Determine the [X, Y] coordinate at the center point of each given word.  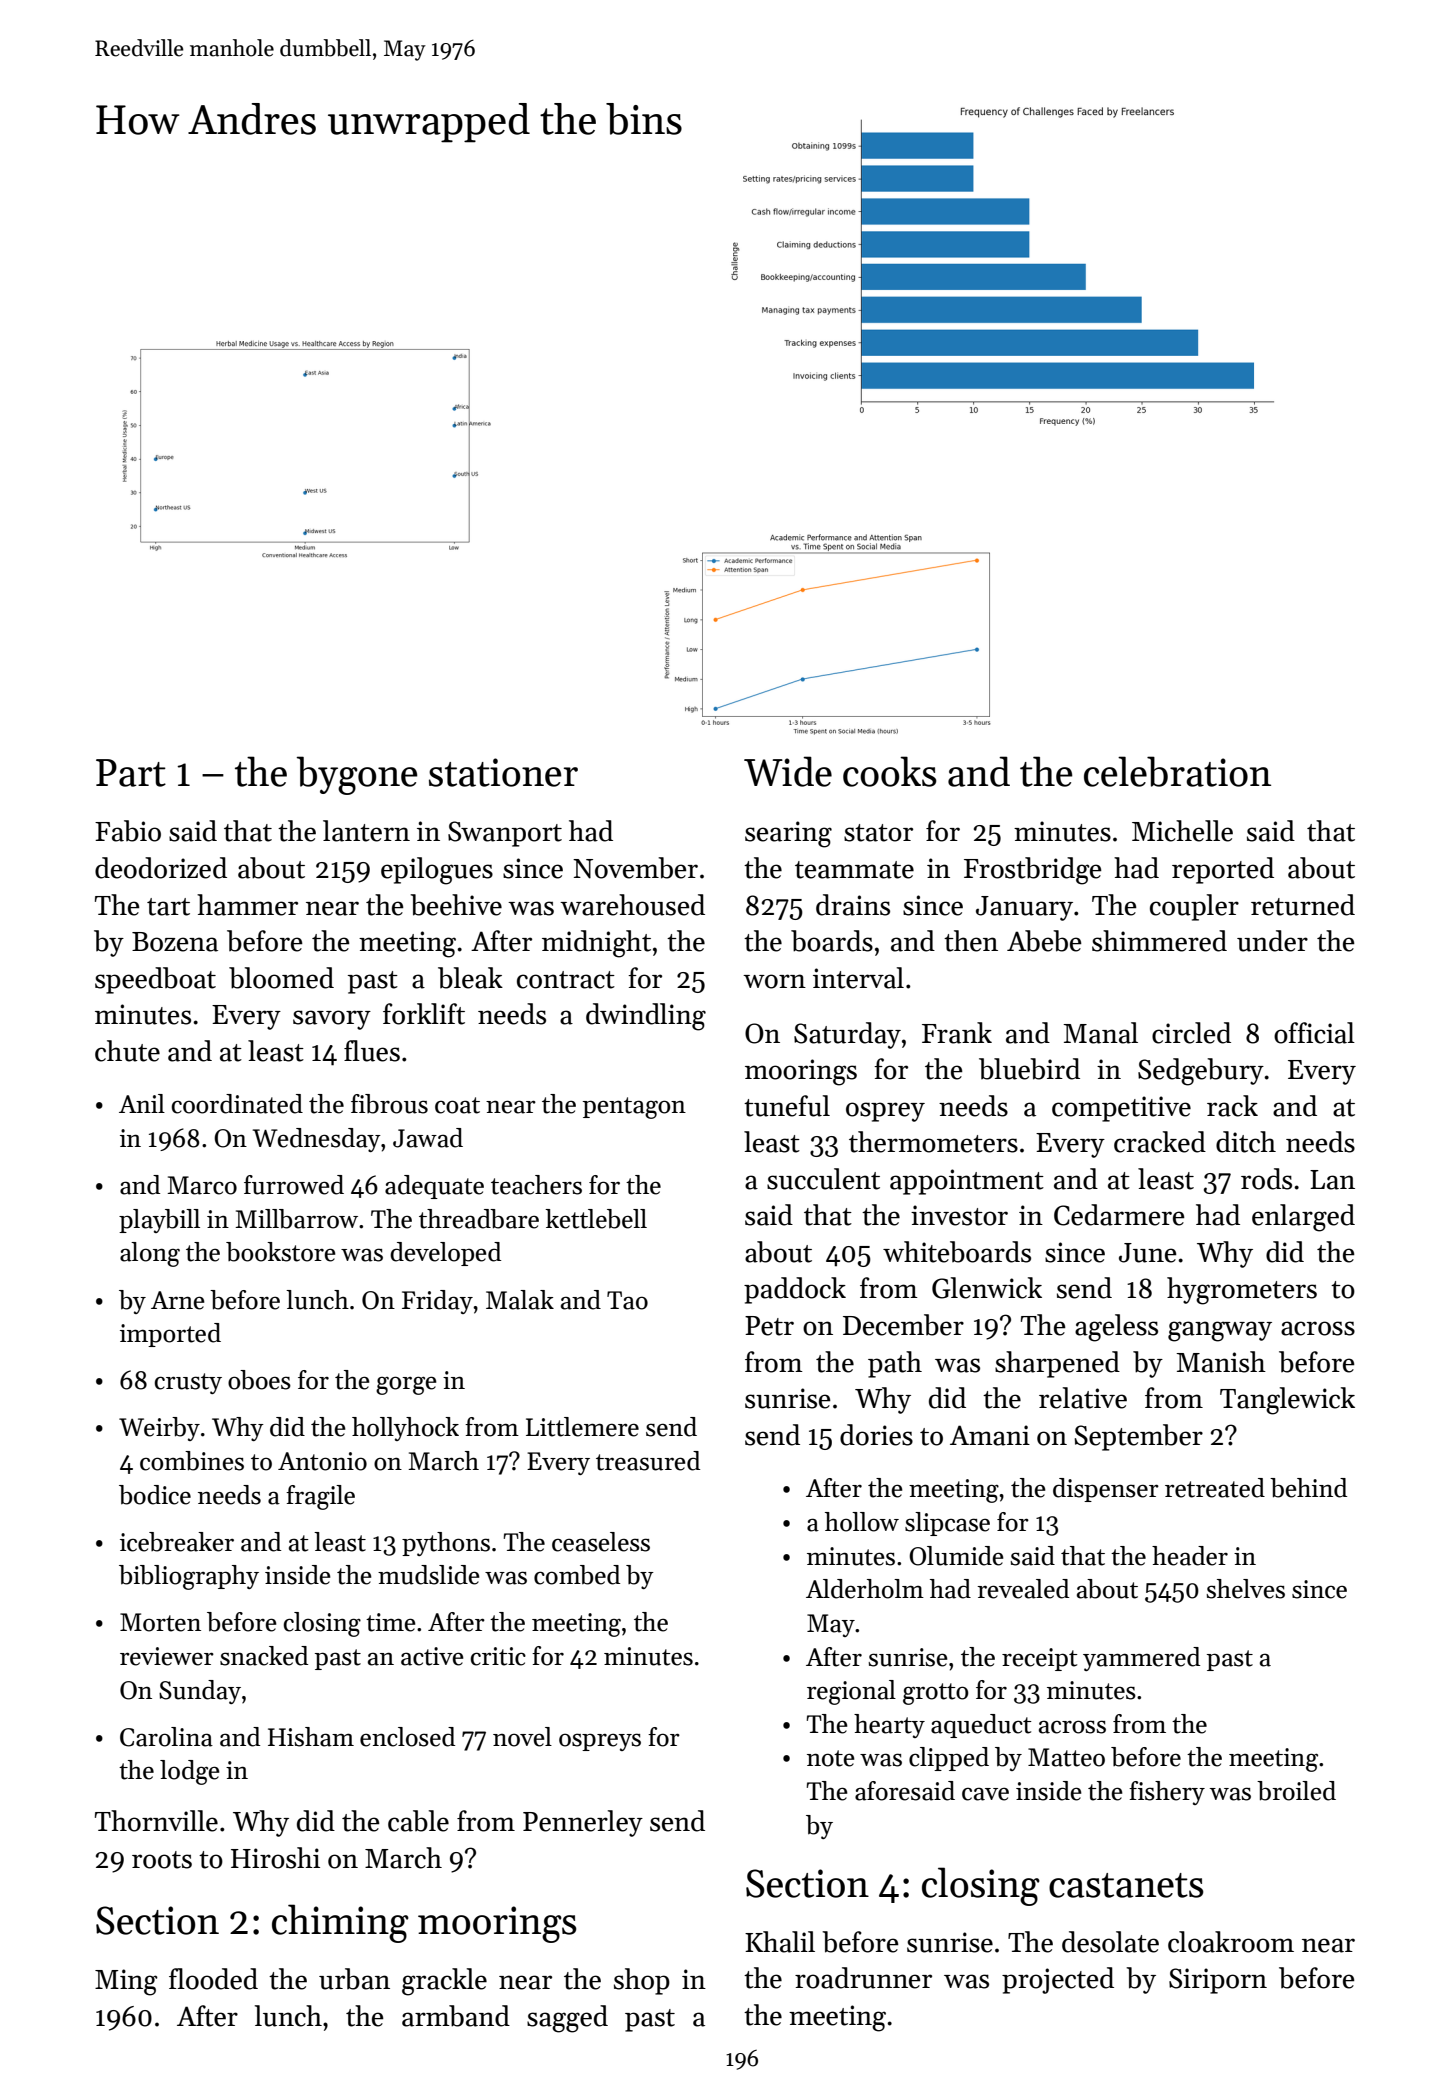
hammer [247, 905]
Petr [769, 1326]
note [831, 1758]
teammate [854, 870]
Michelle [1182, 831]
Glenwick [987, 1288]
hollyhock [405, 1429]
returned [1303, 905]
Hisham [311, 1737]
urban [354, 1979]
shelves [1245, 1589]
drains [853, 905]
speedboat [155, 980]
